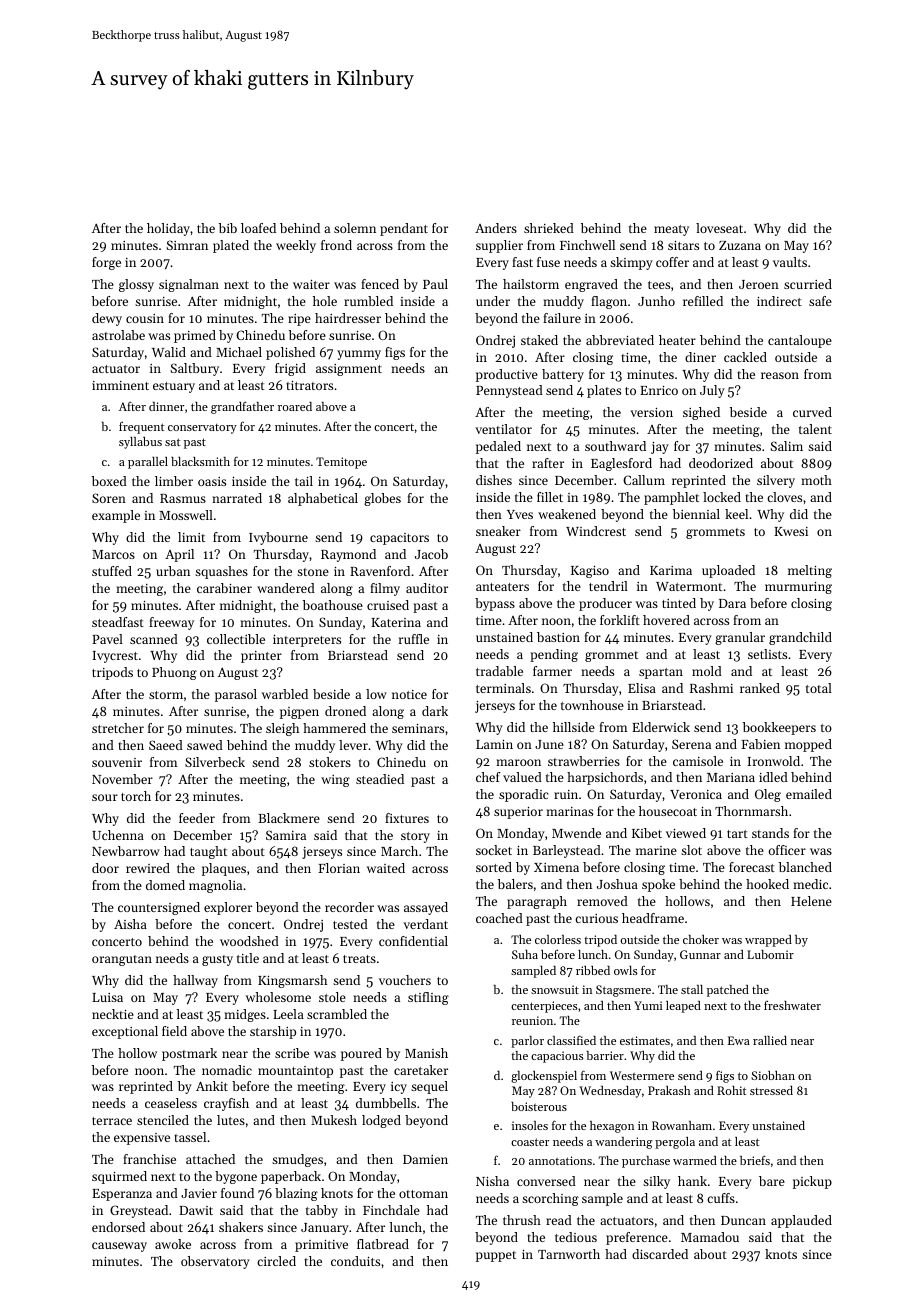 This screenshot has height=1308, width=924. What do you see at coordinates (382, 499) in the screenshot?
I see `globes` at bounding box center [382, 499].
